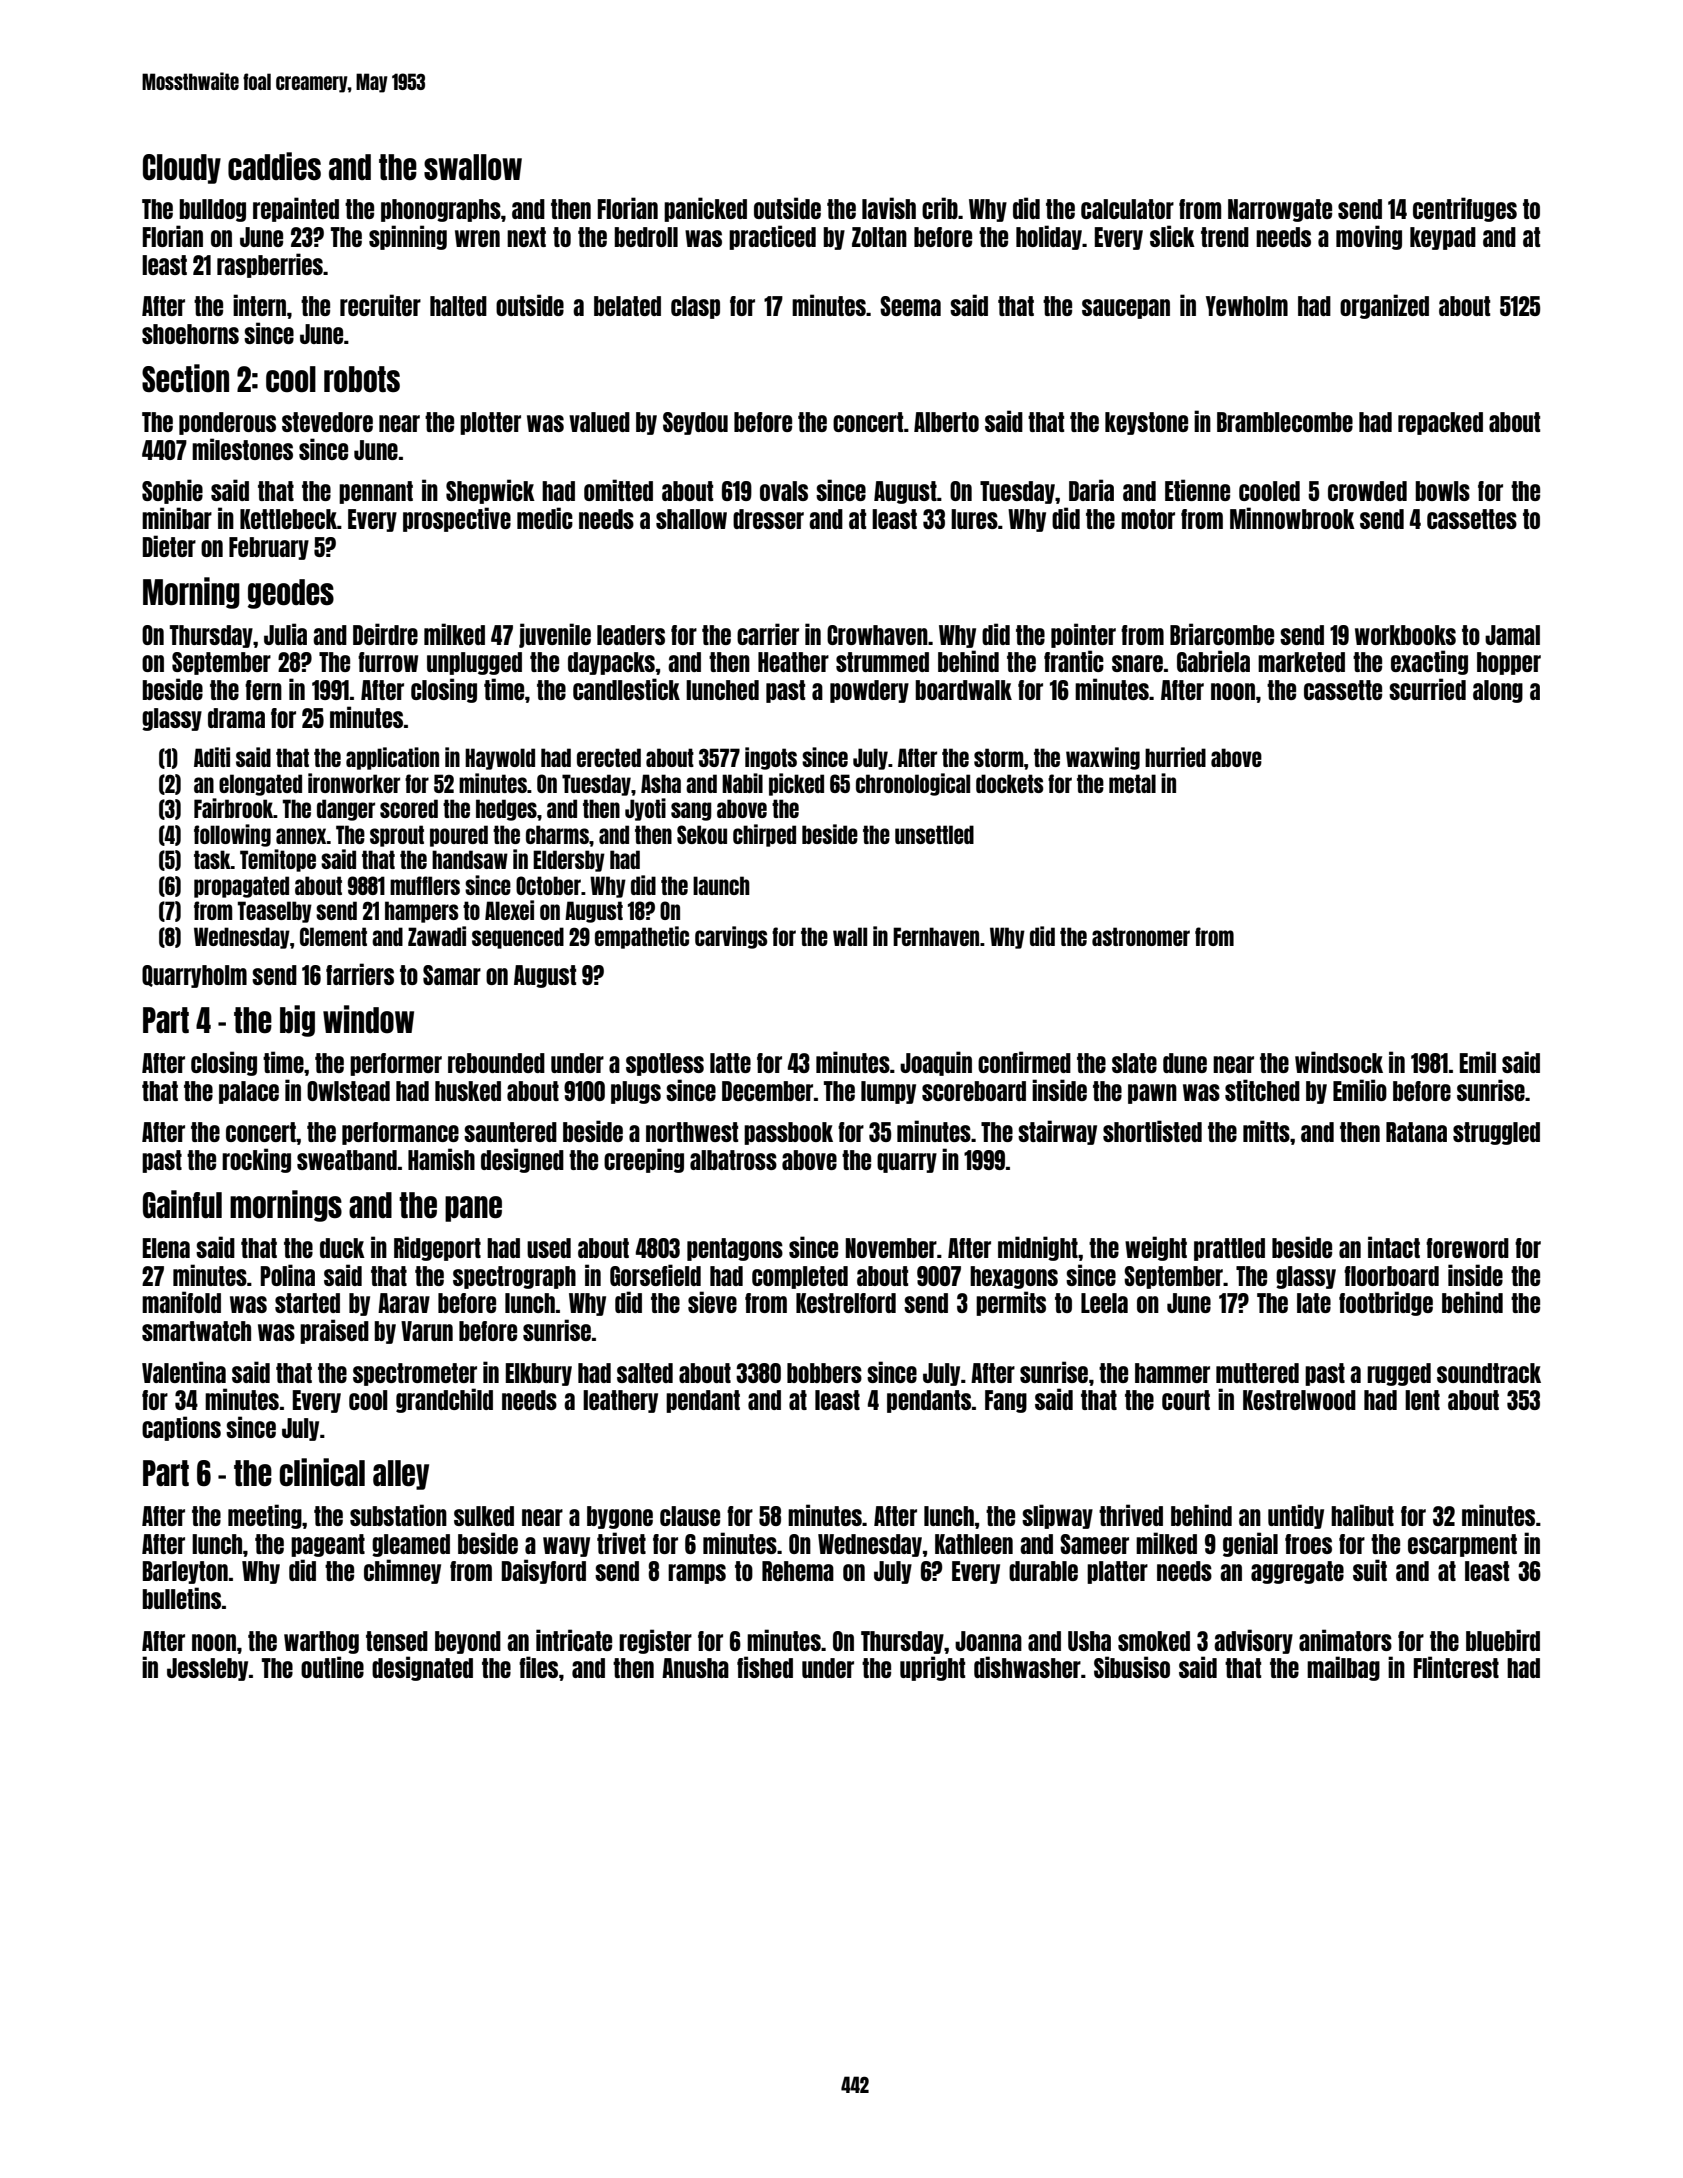  Describe the element at coordinates (182, 169) in the screenshot. I see `Cloudy` at that location.
